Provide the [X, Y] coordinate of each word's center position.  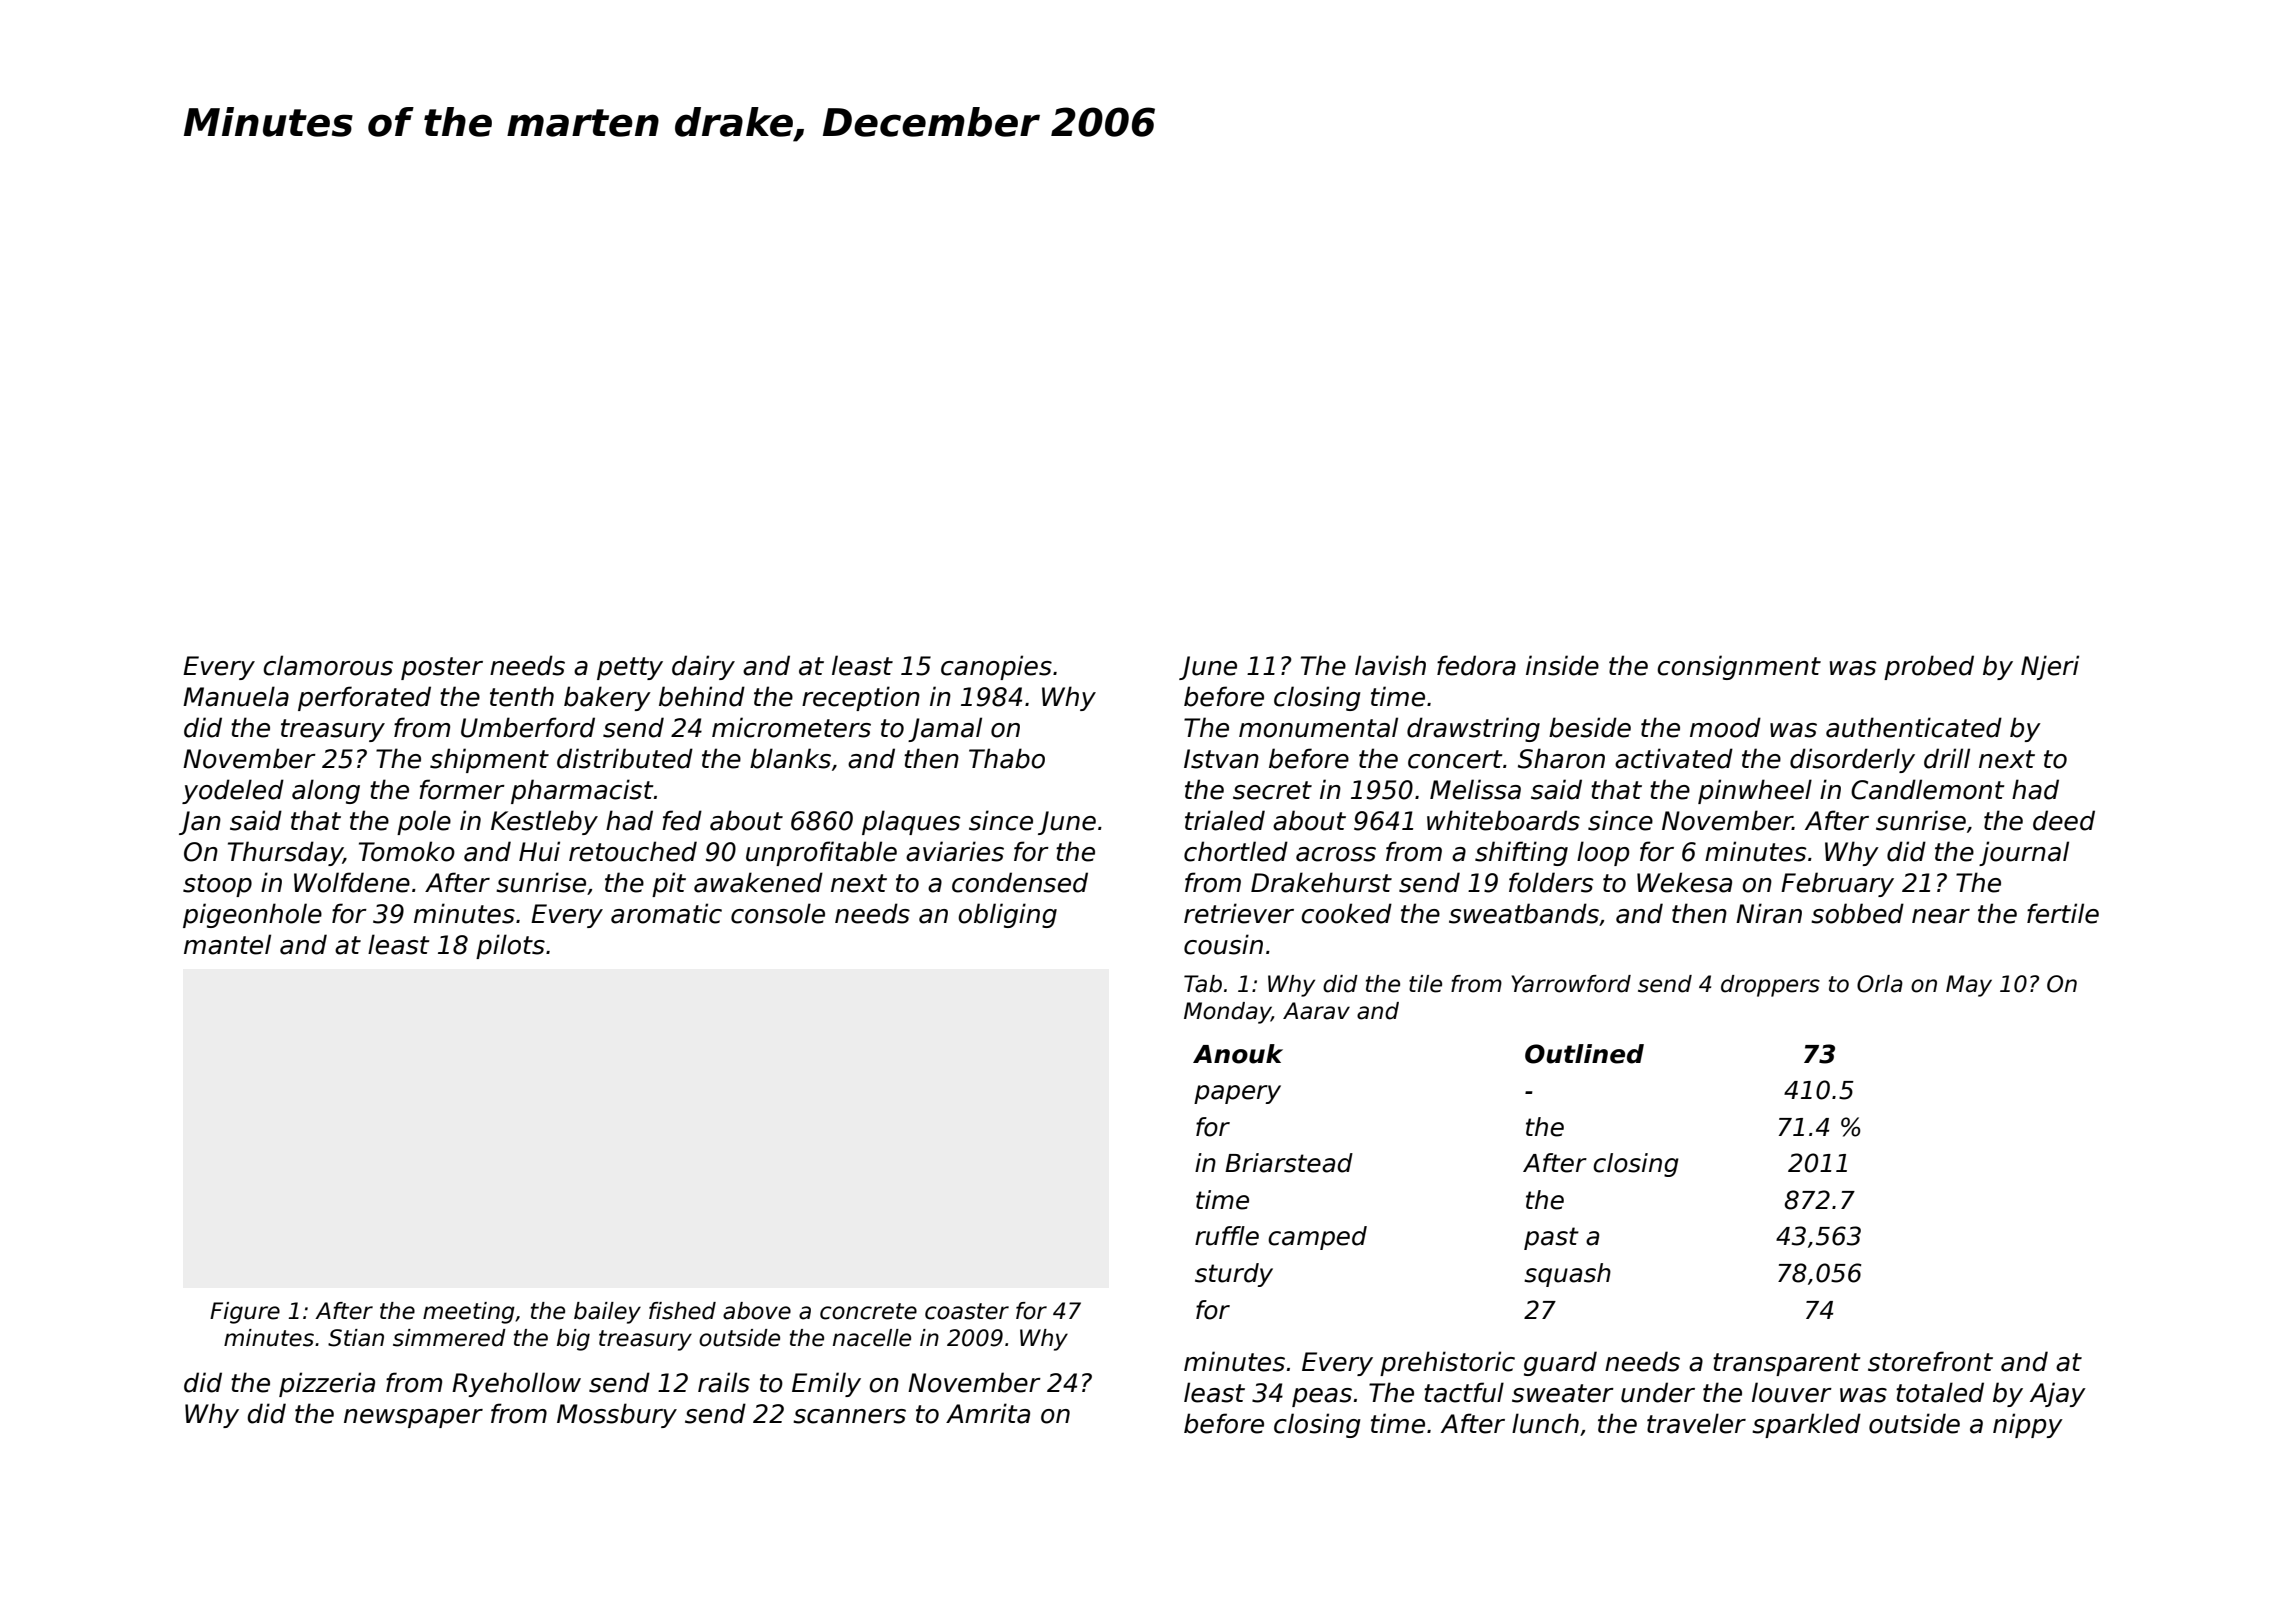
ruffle [1227, 1236]
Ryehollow [516, 1384]
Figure [245, 1313]
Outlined [1584, 1054]
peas [1322, 1397]
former [462, 789]
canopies [996, 667]
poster [442, 668]
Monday [1227, 1013]
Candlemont [1928, 789]
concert [1455, 759]
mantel [227, 944]
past [1551, 1238]
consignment [1739, 667]
